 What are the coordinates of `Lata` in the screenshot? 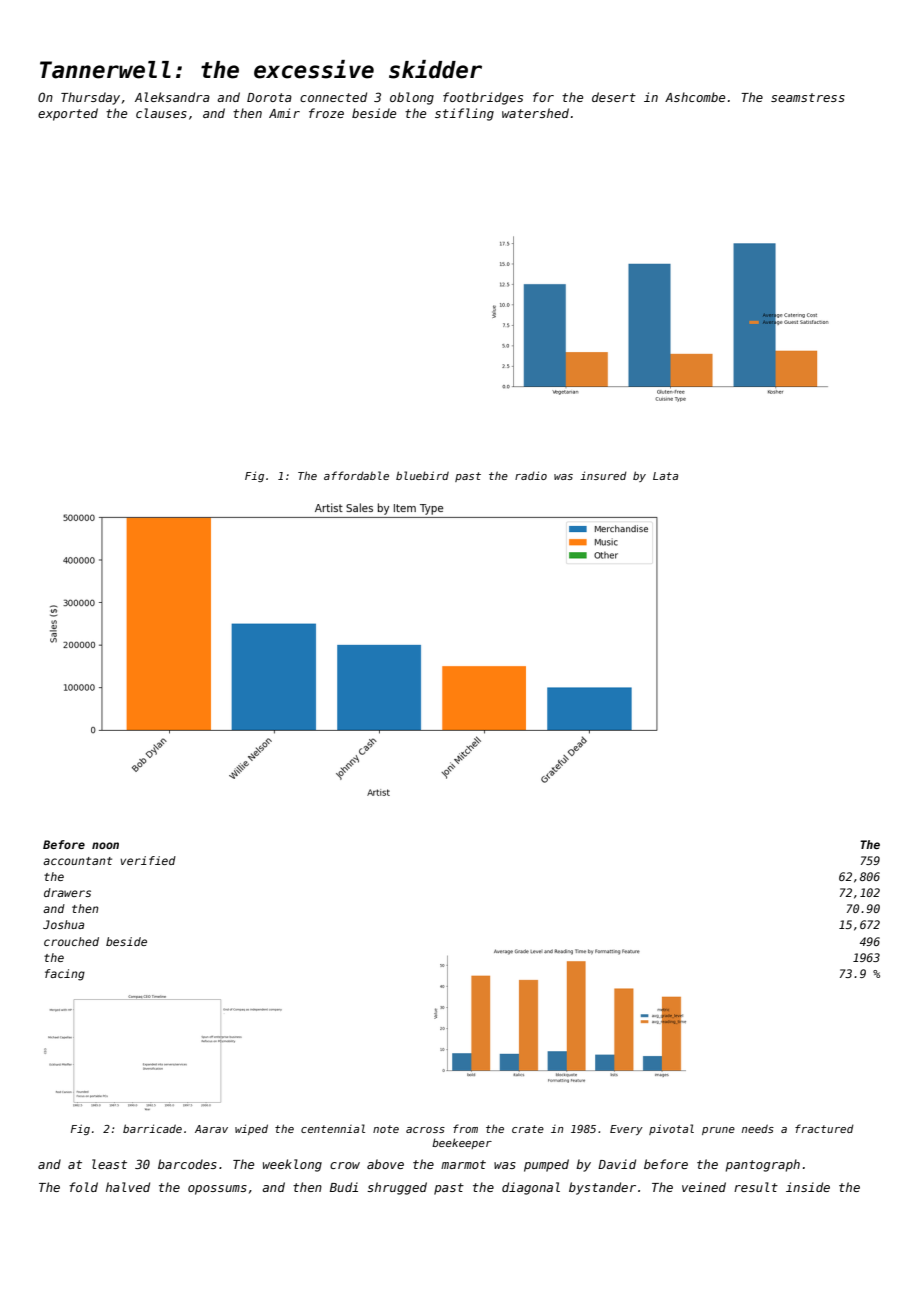 It's located at (665, 476).
